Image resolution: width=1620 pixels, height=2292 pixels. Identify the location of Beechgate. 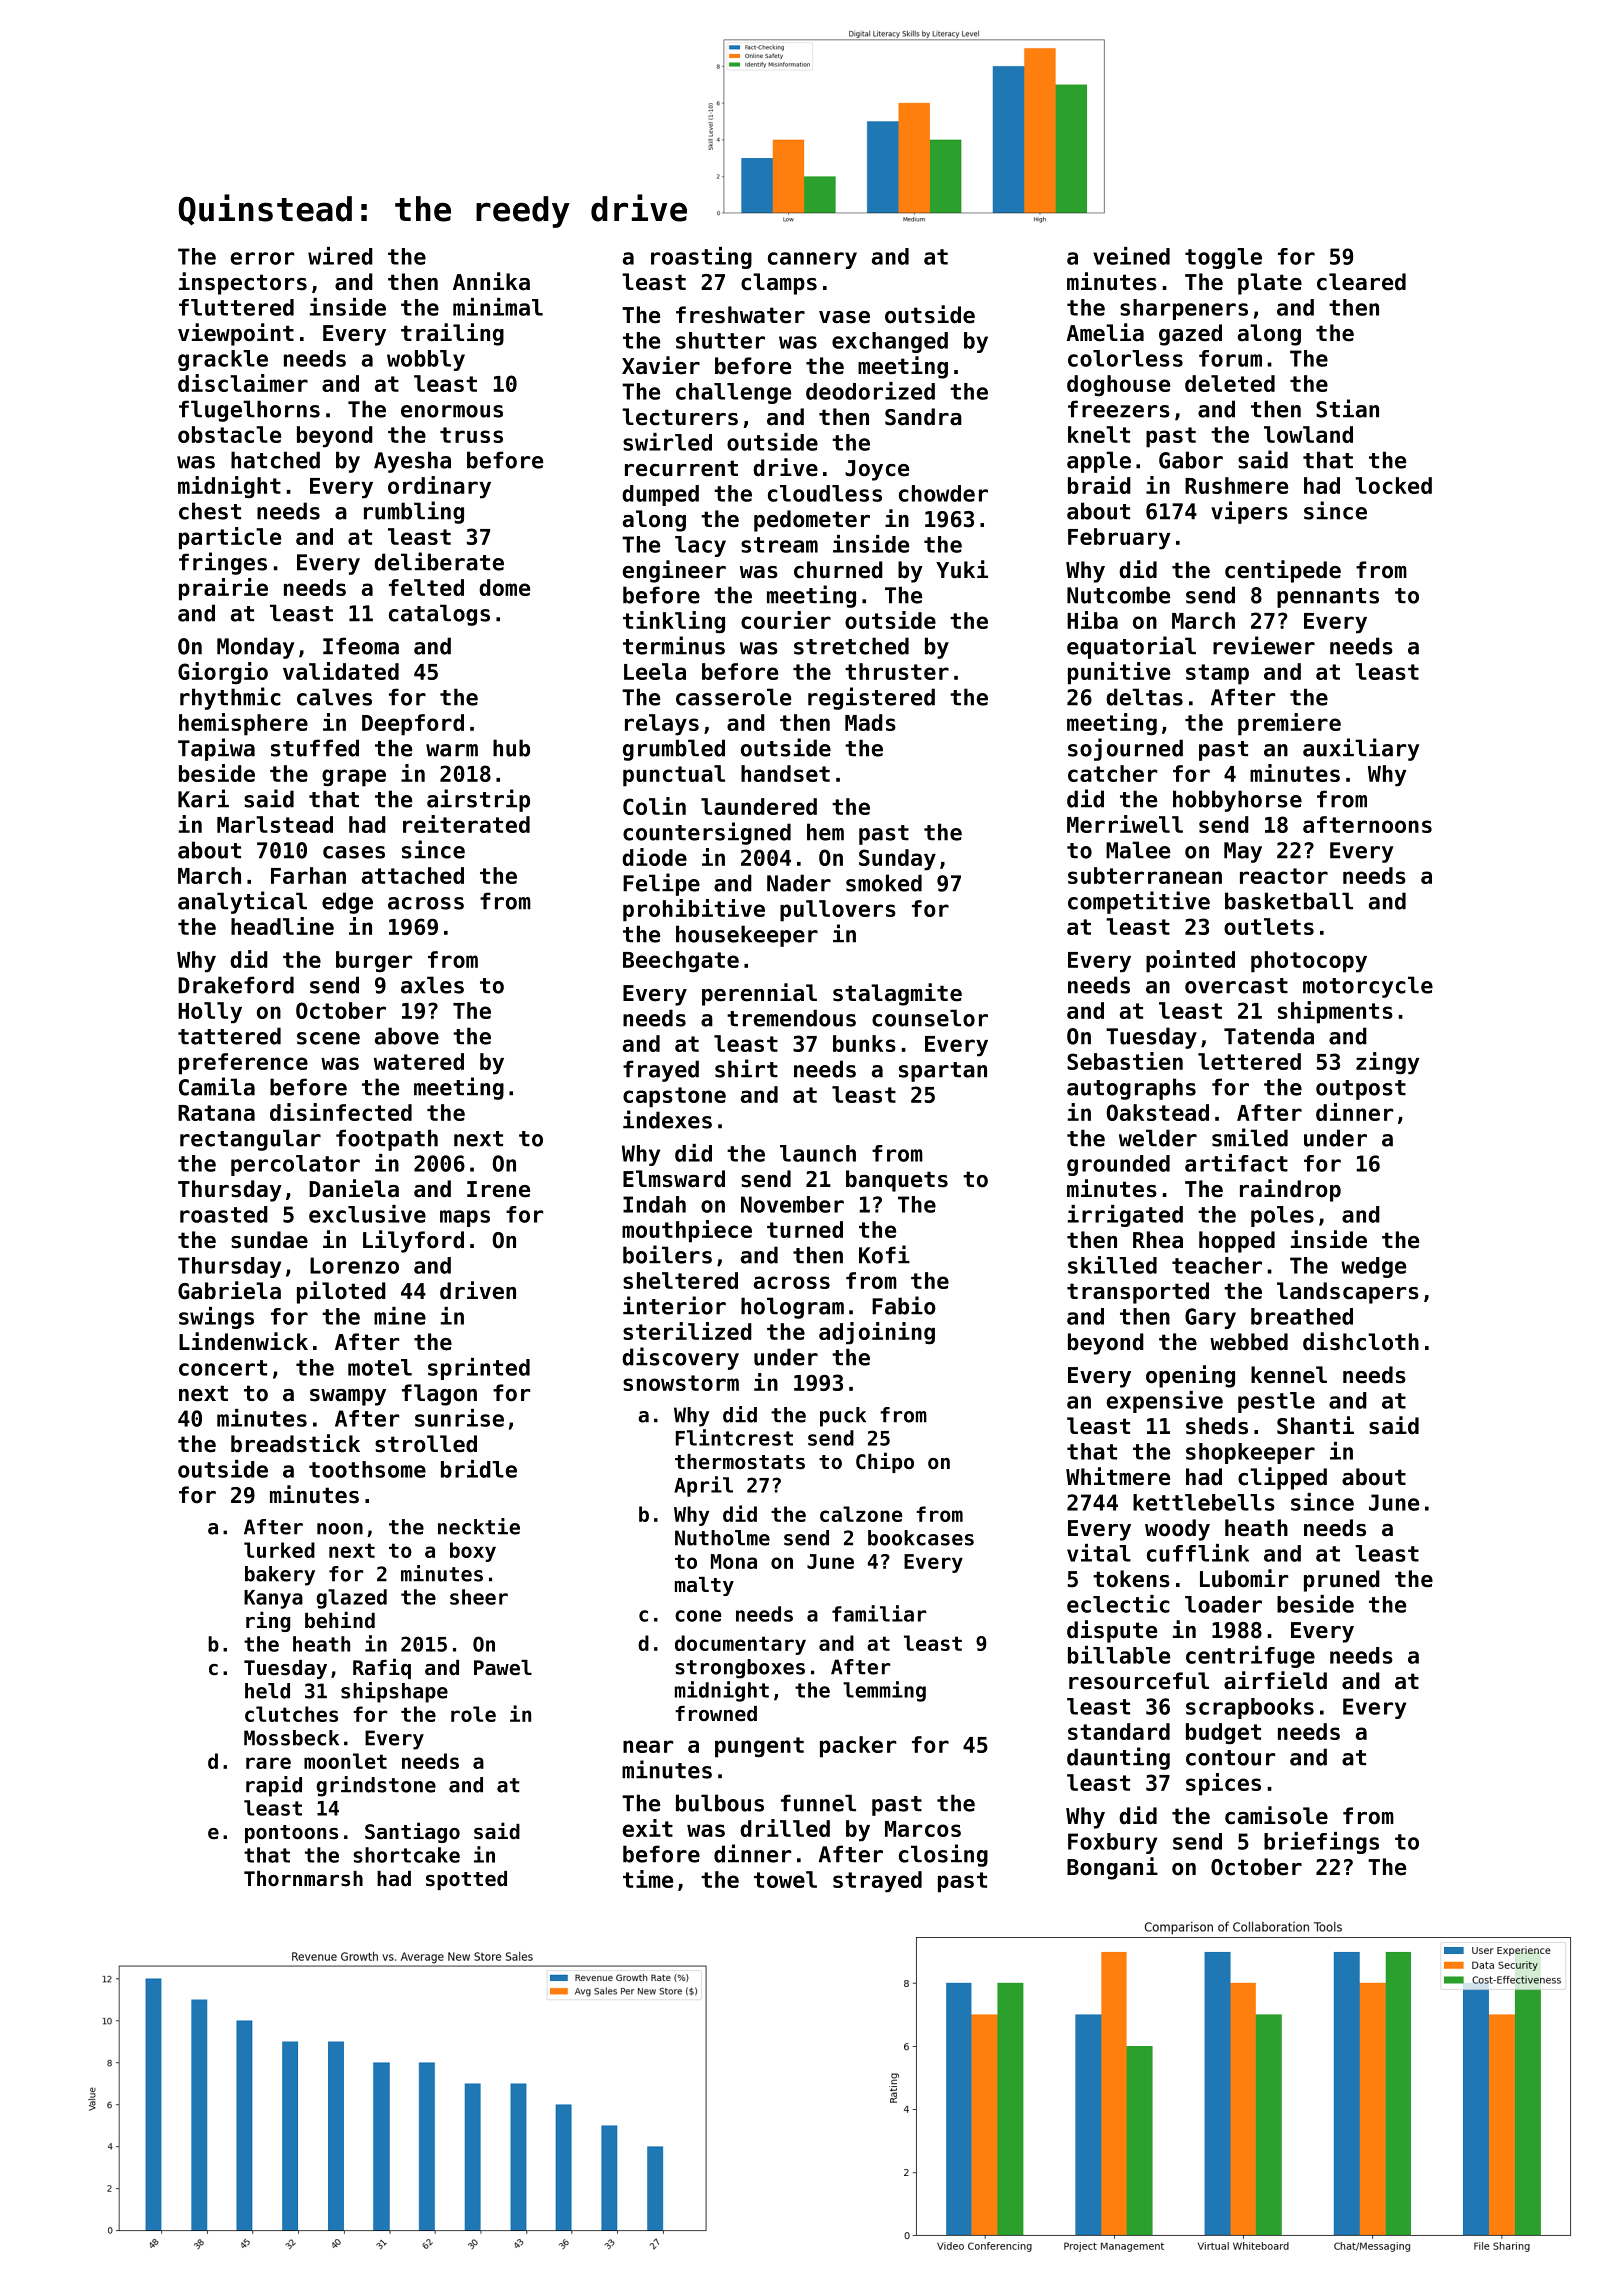
(681, 962).
